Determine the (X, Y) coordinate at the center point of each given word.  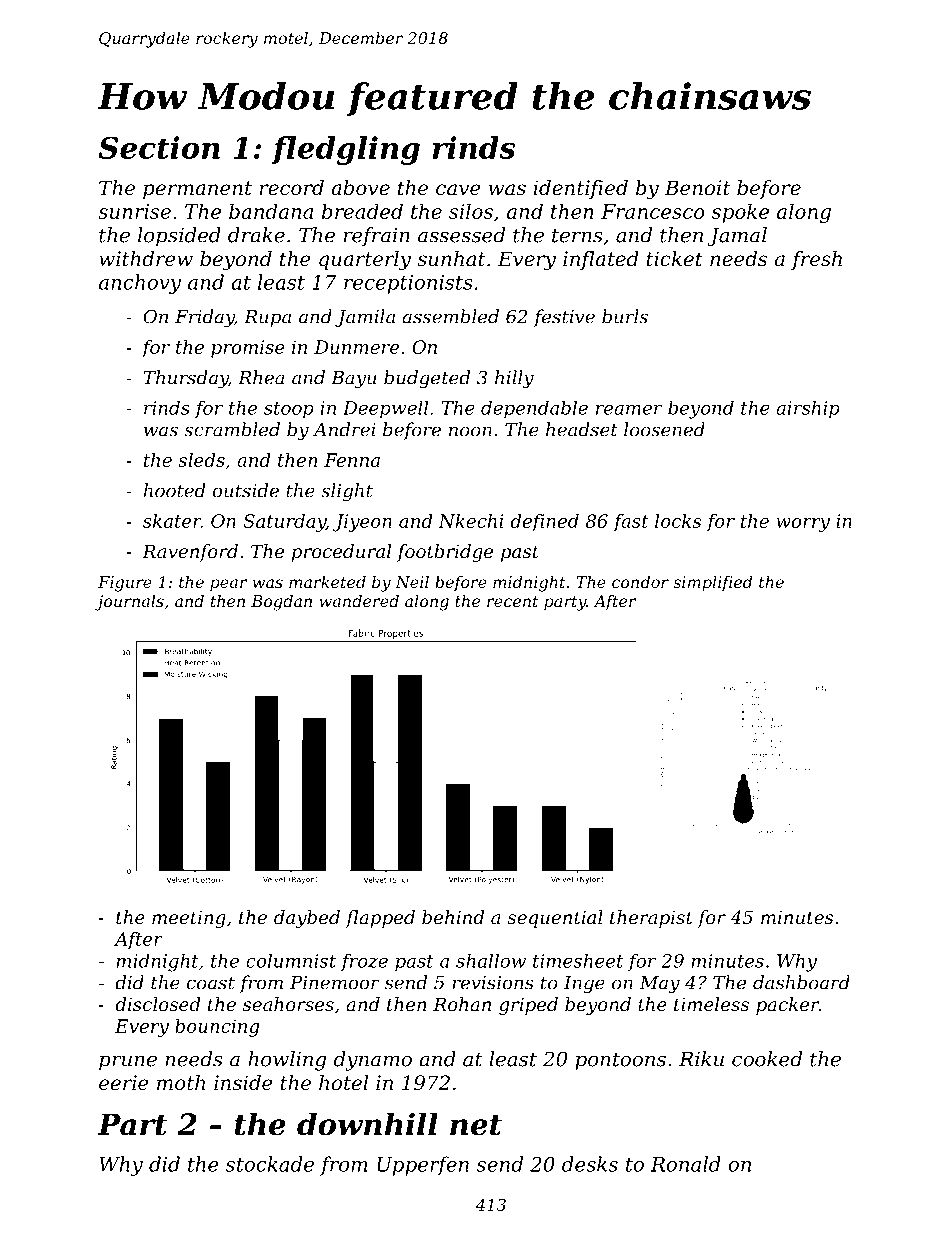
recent (512, 601)
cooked (767, 1059)
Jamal (737, 237)
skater (172, 521)
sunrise (134, 211)
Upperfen (423, 1166)
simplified (713, 584)
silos (471, 211)
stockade (270, 1164)
